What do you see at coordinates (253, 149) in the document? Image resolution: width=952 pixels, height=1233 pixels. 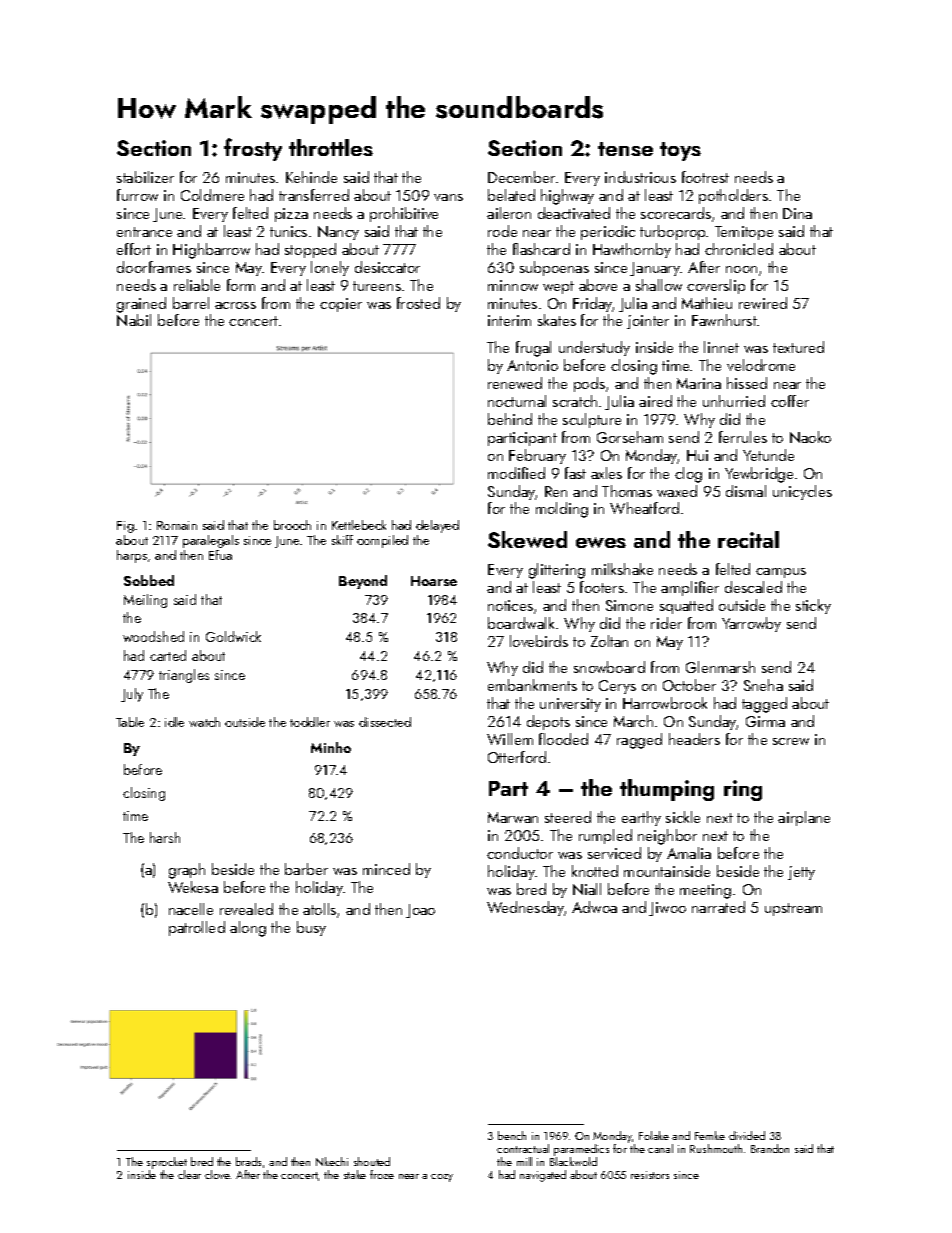 I see `frosty` at bounding box center [253, 149].
